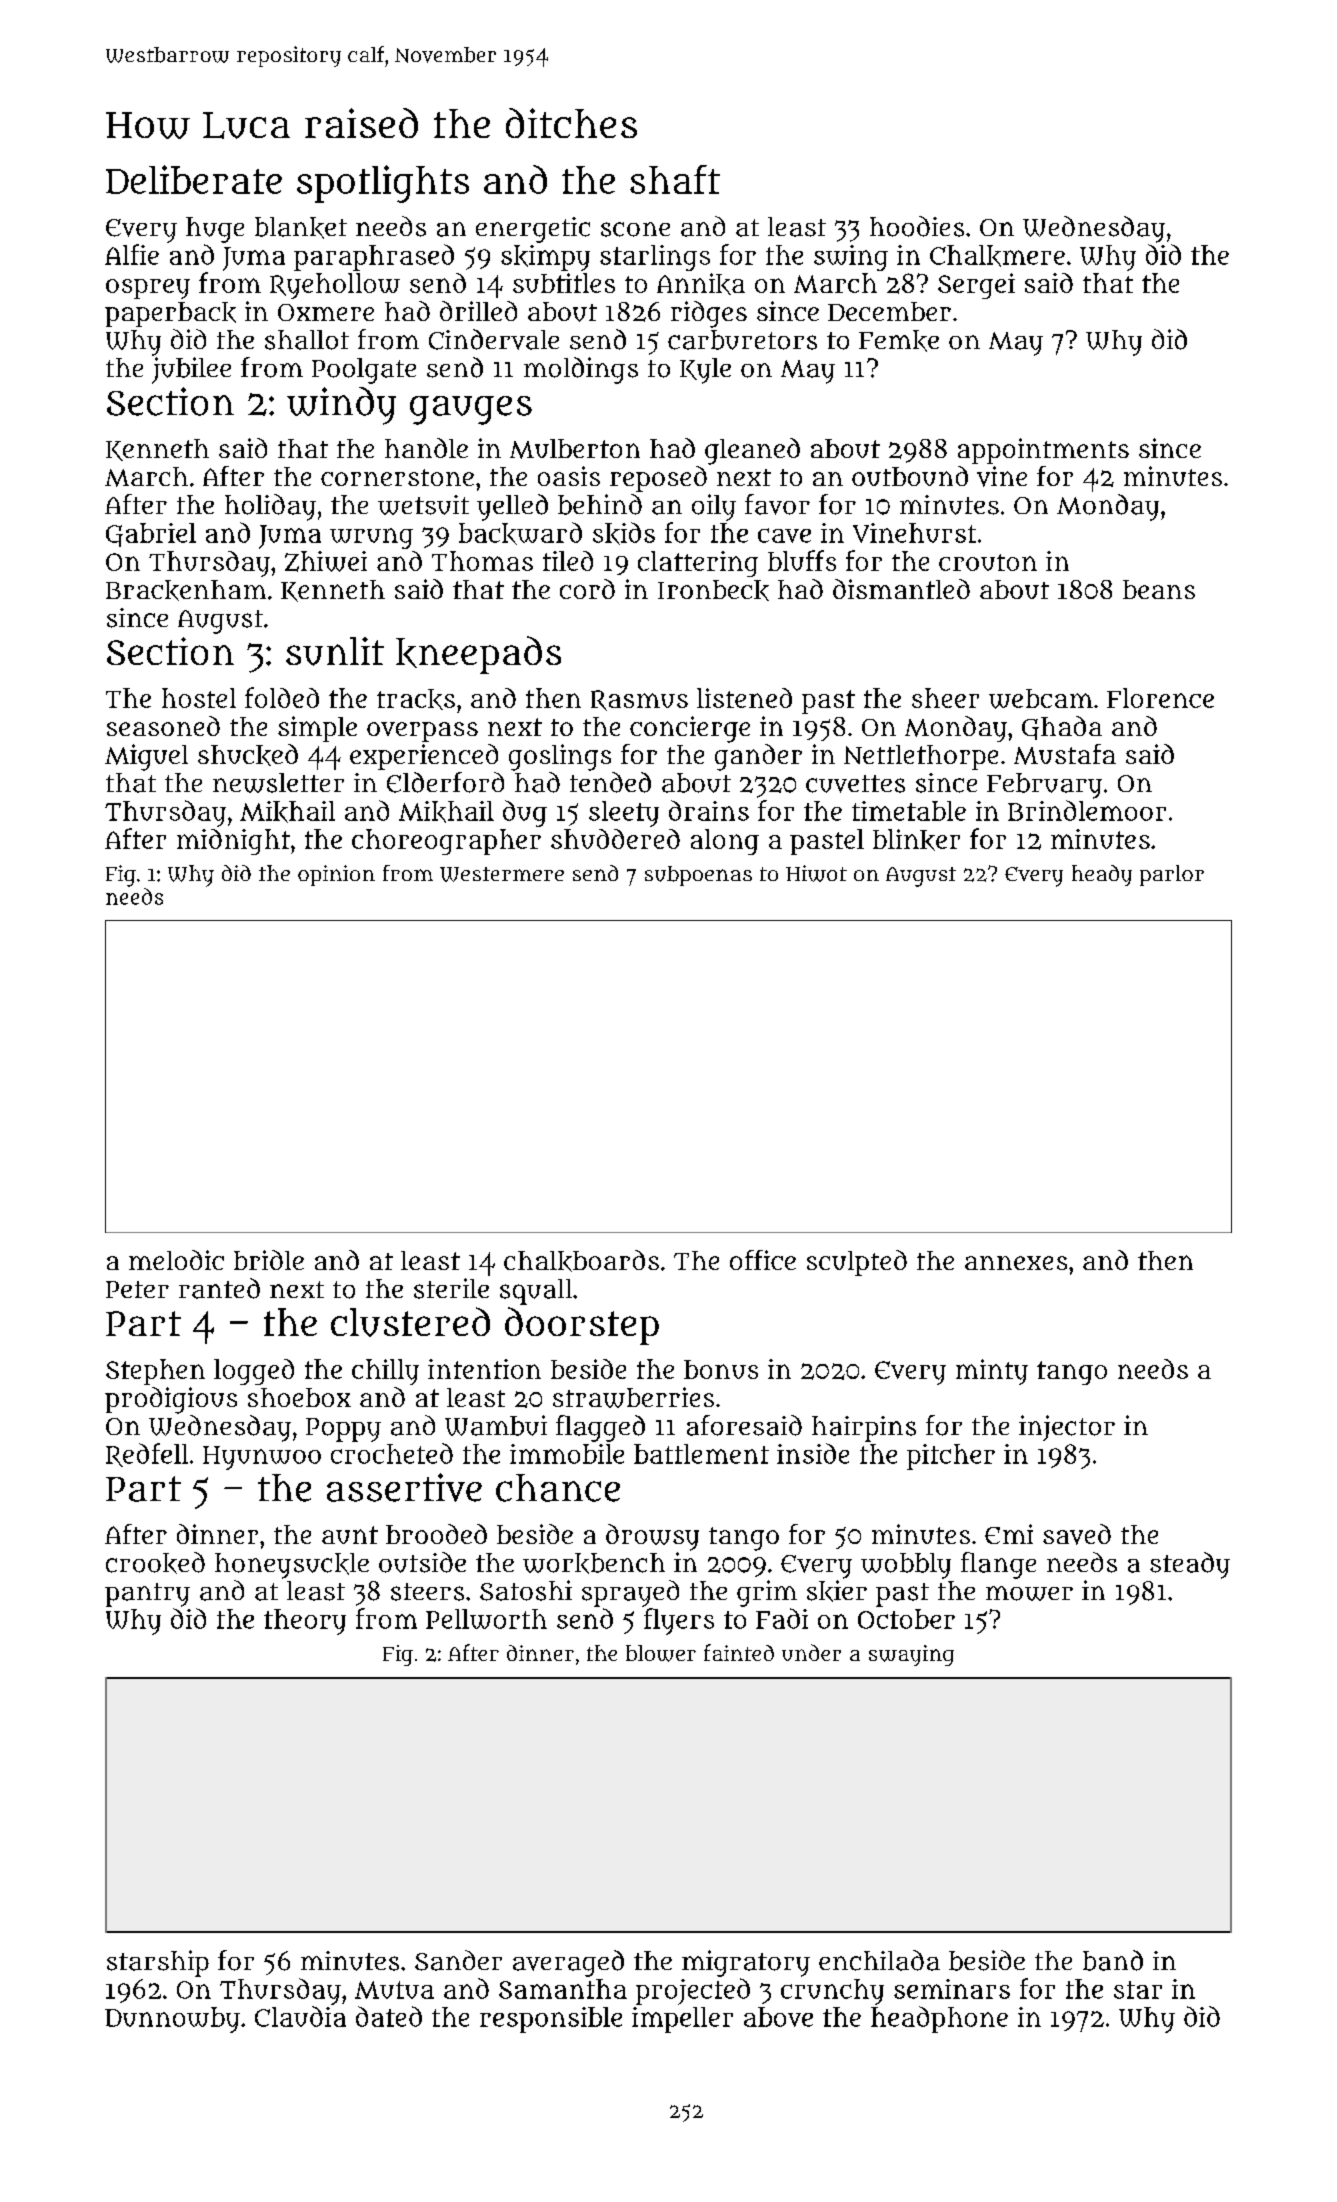 This screenshot has height=2202, width=1337. I want to click on migratory, so click(746, 1963).
